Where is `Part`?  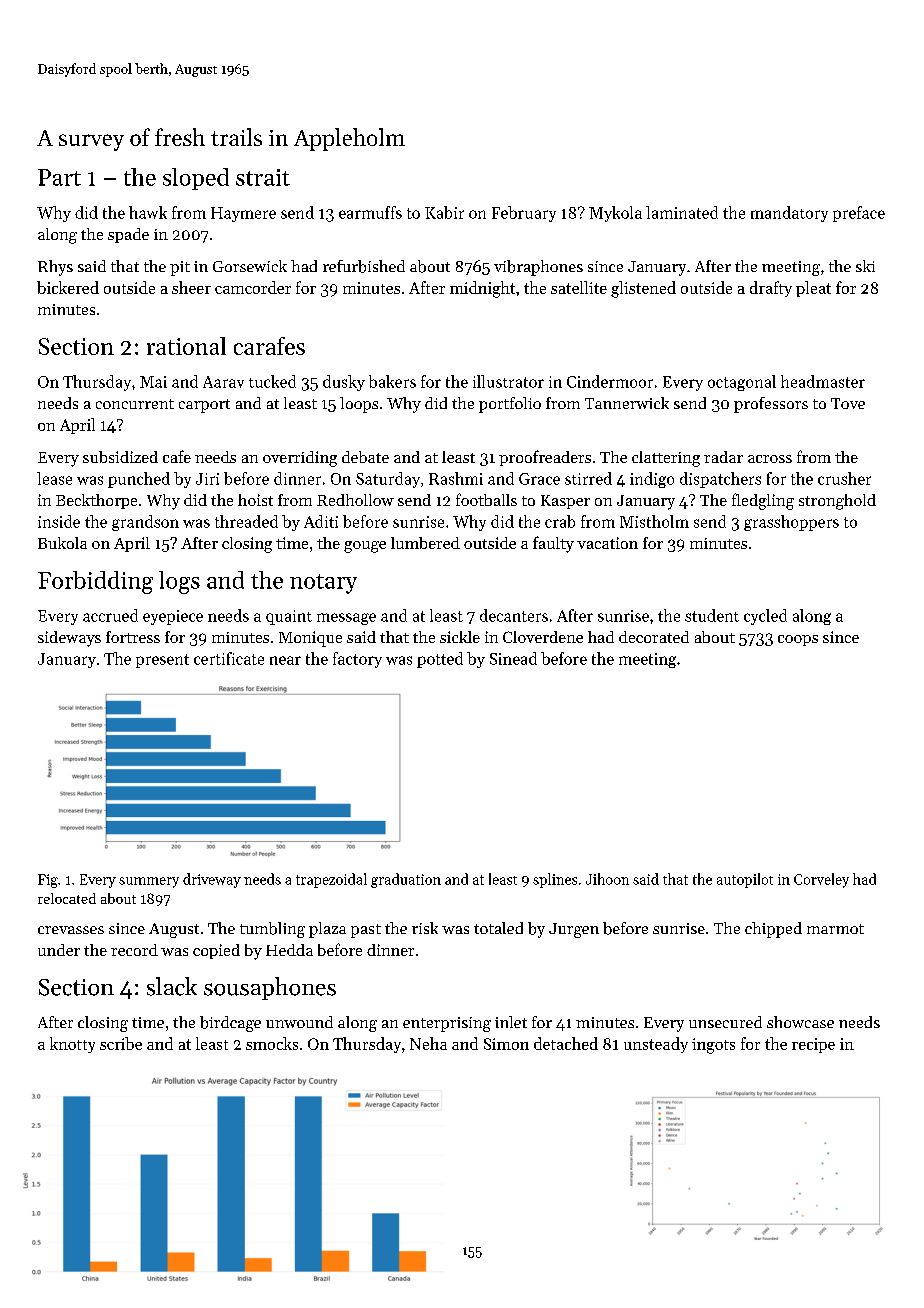 Part is located at coordinates (59, 177).
